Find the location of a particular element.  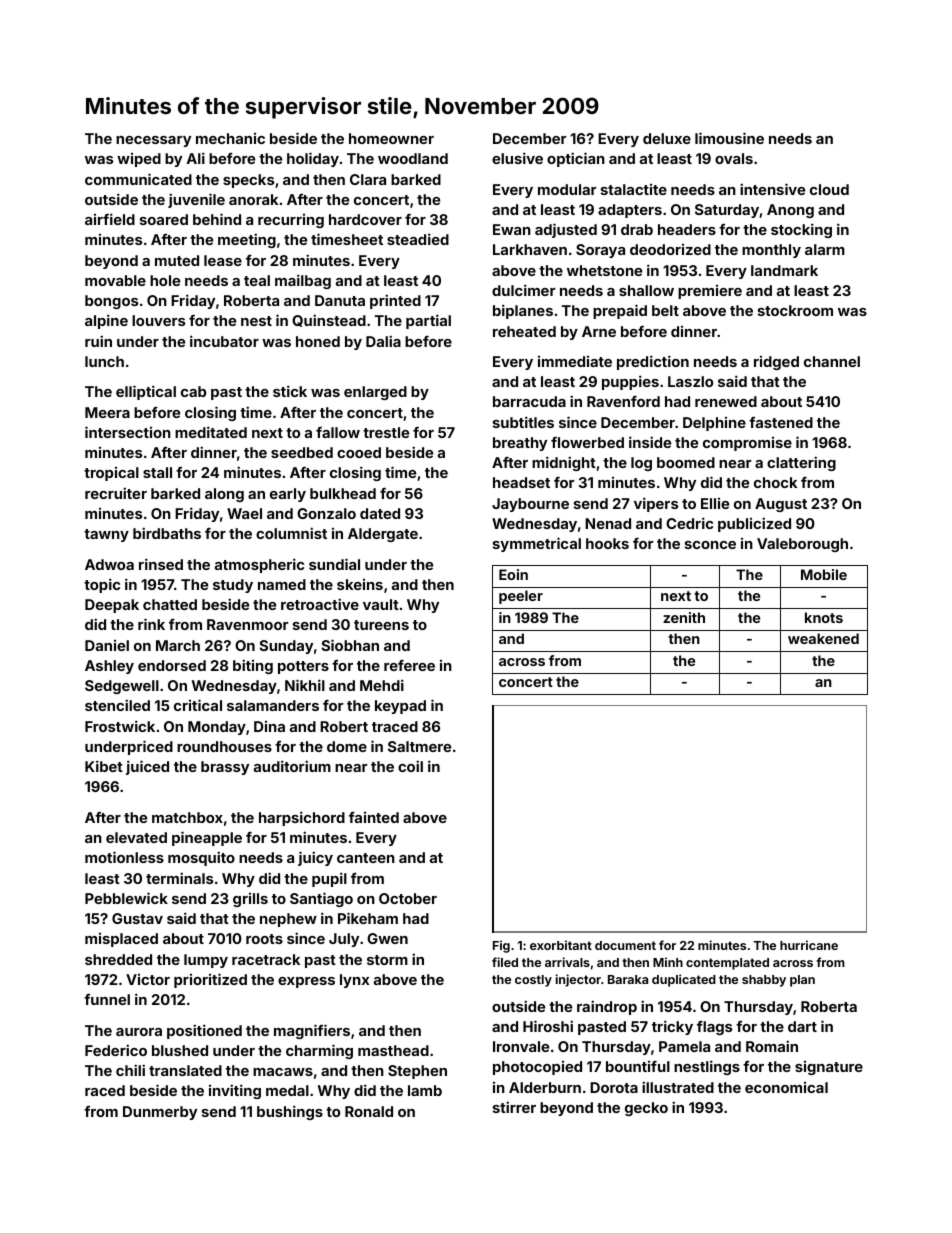

Mobile is located at coordinates (824, 574).
